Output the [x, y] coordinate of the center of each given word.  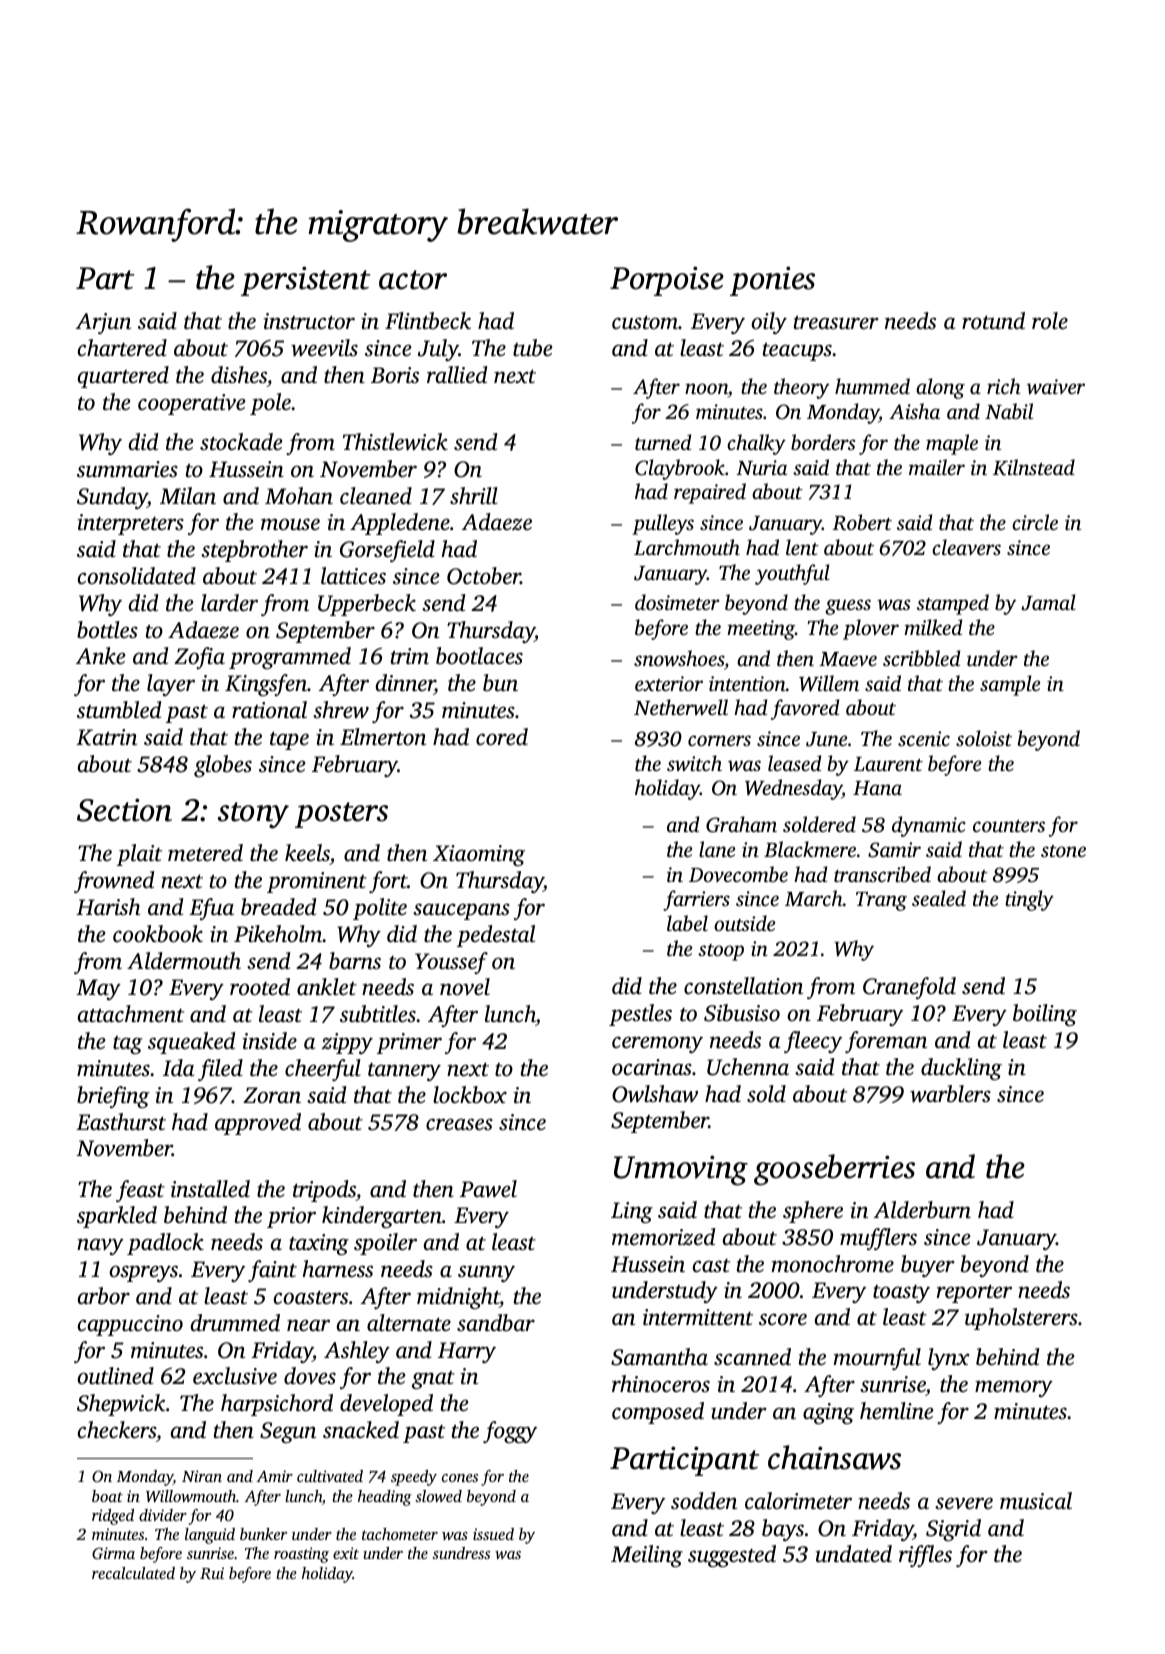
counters [1009, 826]
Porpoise [667, 281]
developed [386, 1405]
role [1050, 321]
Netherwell [681, 707]
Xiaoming [479, 855]
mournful [877, 1359]
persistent [305, 281]
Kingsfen [266, 685]
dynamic [929, 826]
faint [272, 1271]
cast [711, 1266]
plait [139, 855]
